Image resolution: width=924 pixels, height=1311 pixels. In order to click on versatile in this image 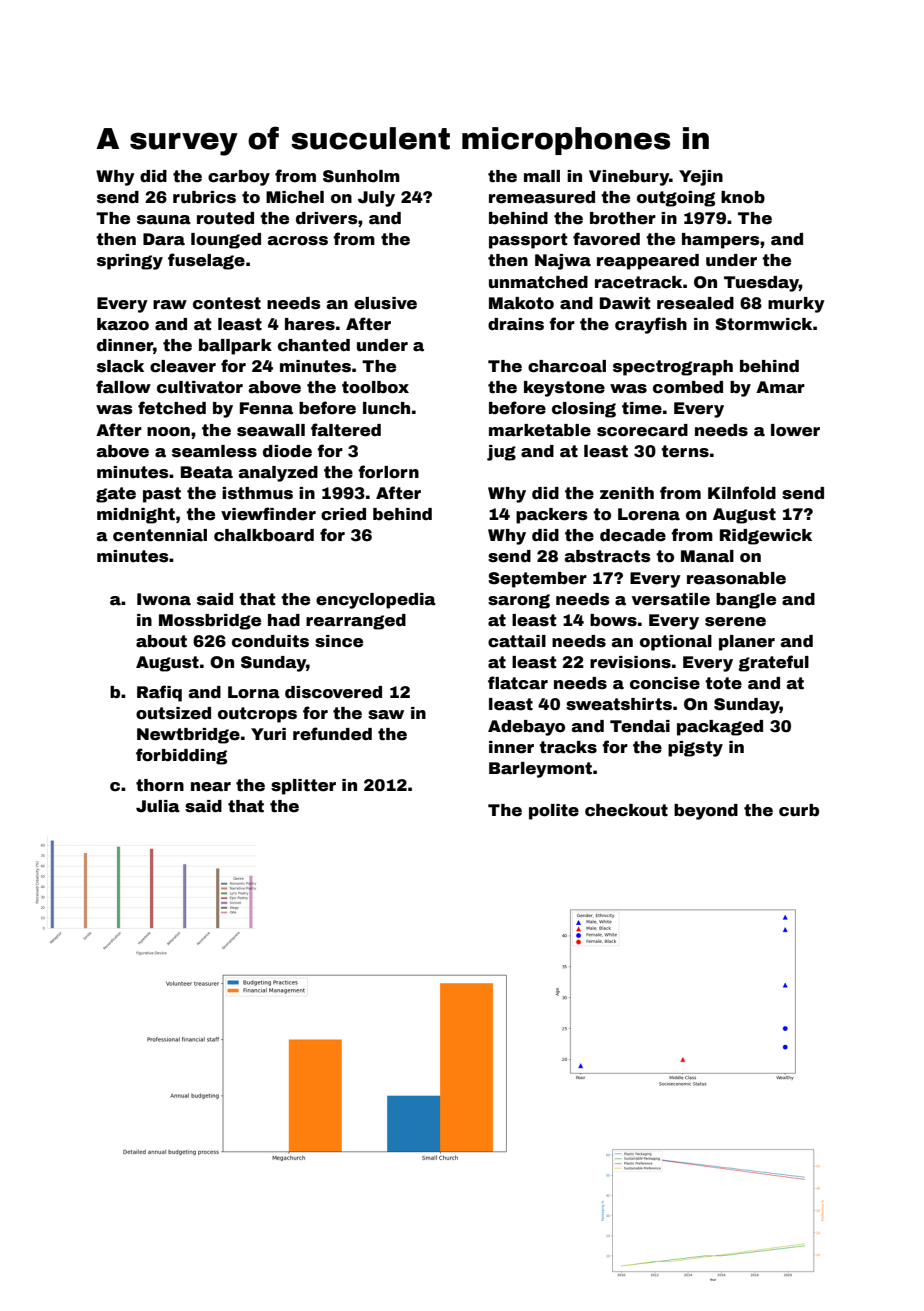, I will do `click(671, 599)`.
